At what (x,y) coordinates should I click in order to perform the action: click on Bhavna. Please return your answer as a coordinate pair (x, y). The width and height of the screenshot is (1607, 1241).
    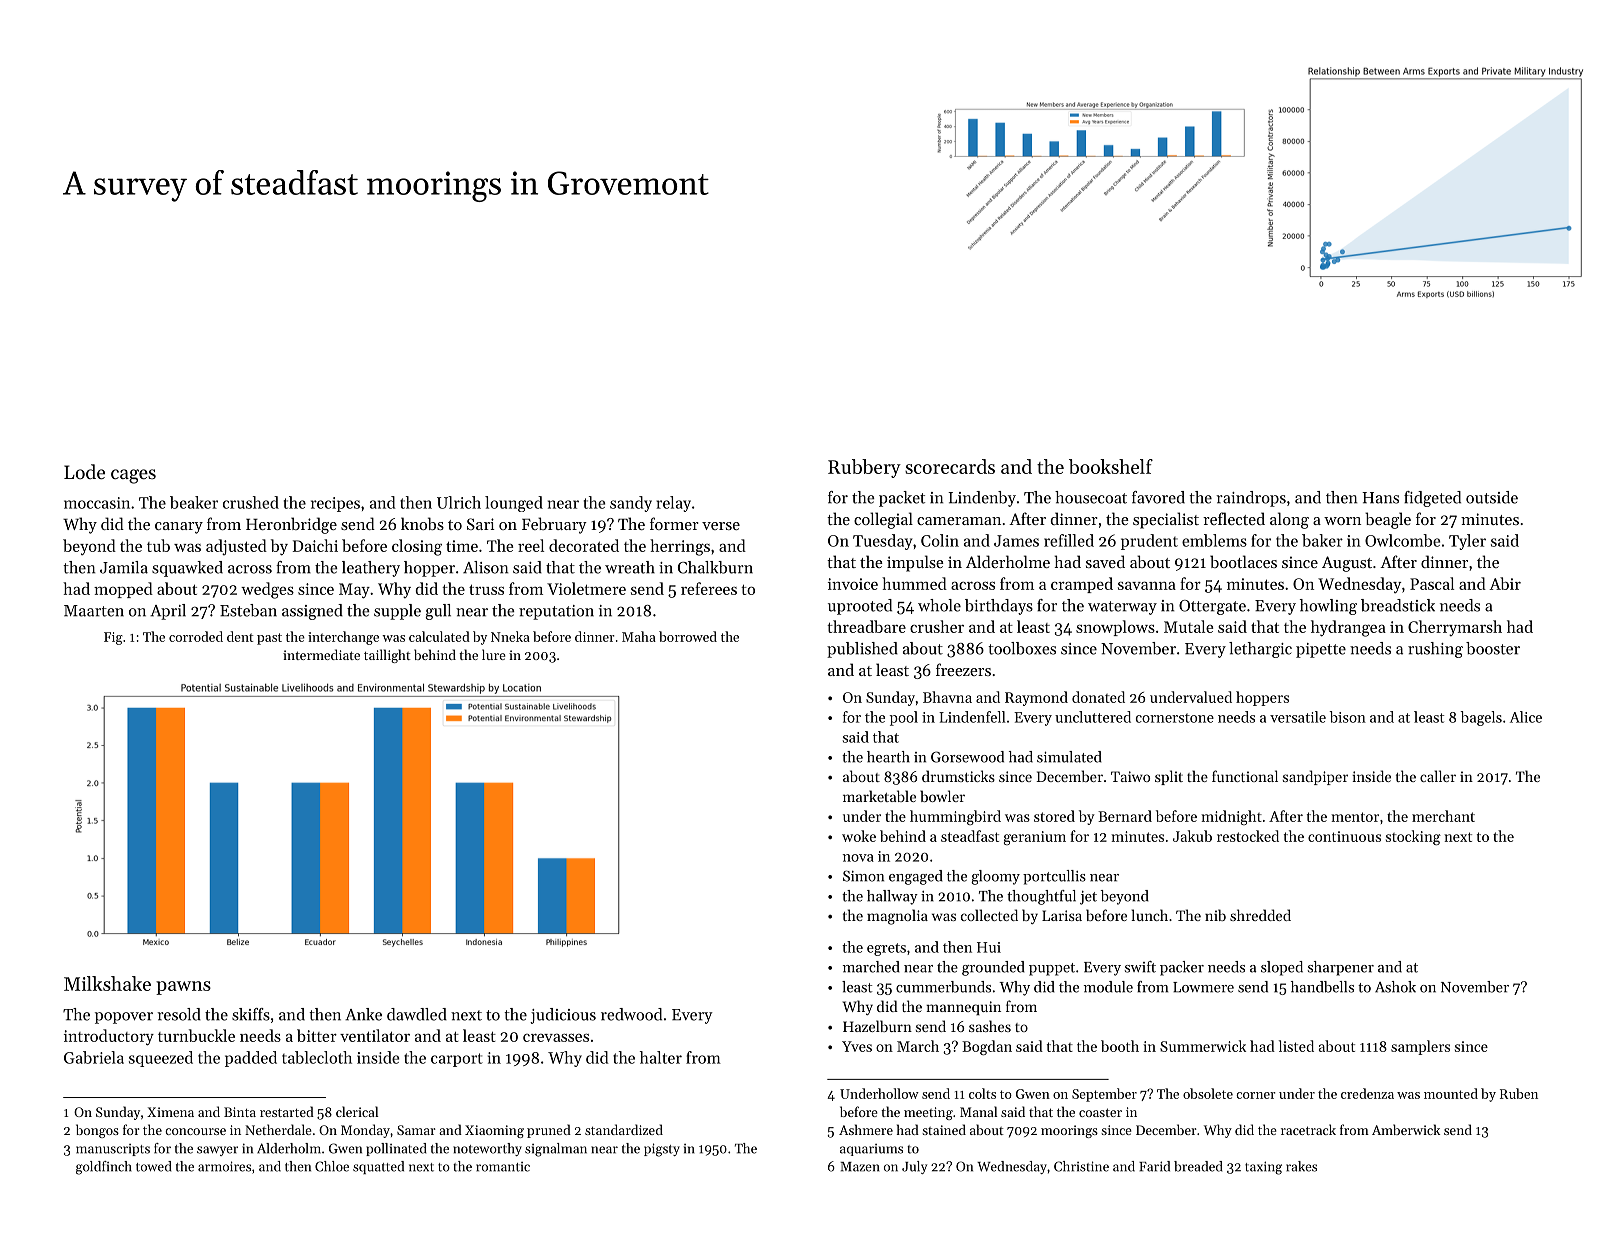
    Looking at the image, I should click on (947, 697).
